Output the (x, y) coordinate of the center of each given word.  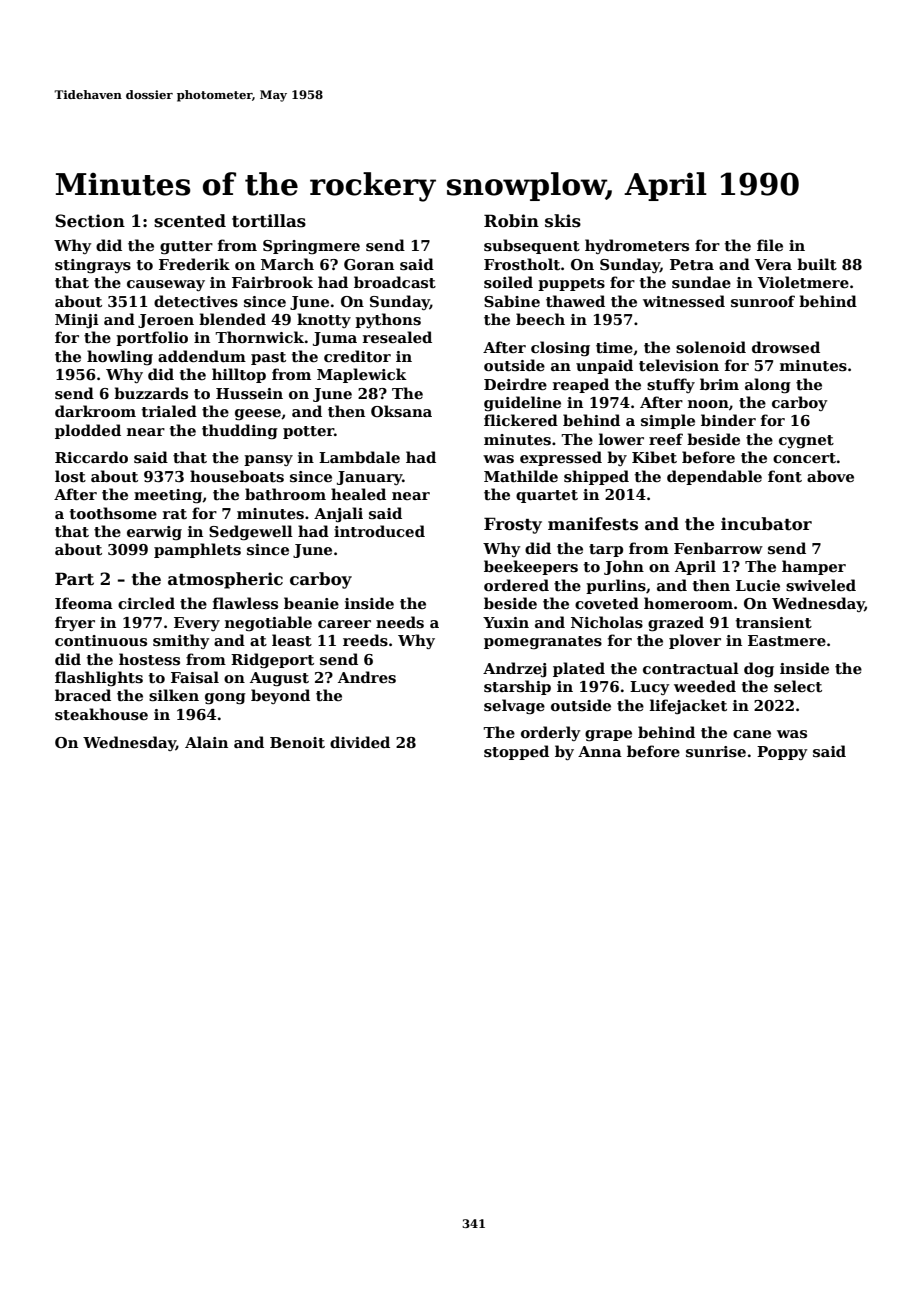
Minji (77, 321)
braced (83, 695)
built (817, 264)
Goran (369, 264)
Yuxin (506, 622)
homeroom (688, 603)
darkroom (95, 411)
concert (804, 458)
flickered (521, 420)
